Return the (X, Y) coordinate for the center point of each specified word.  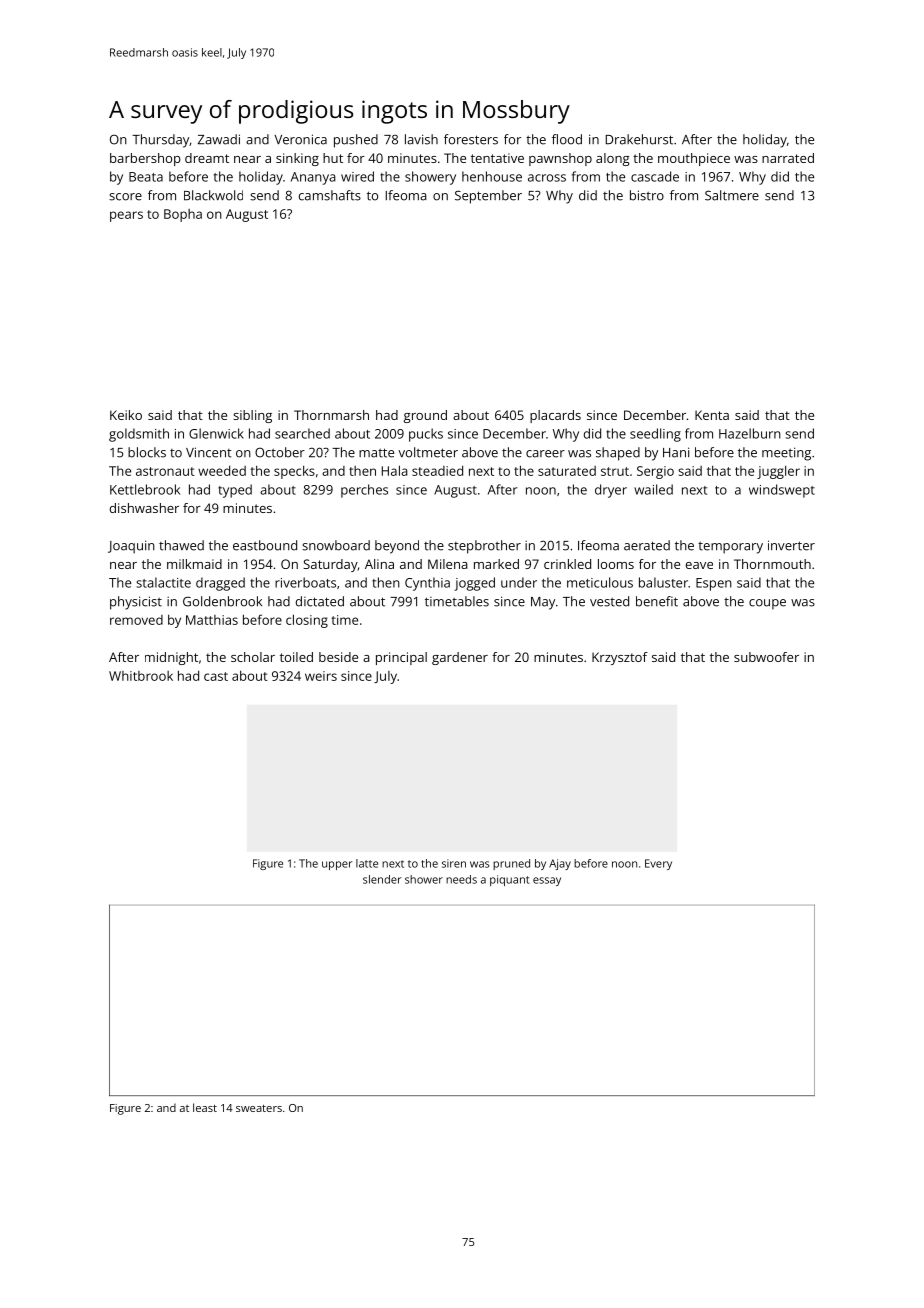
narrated (788, 158)
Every (658, 864)
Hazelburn (750, 433)
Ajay (560, 864)
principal (401, 658)
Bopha (183, 215)
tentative (497, 158)
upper (337, 865)
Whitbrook (141, 676)
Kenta (712, 415)
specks (294, 472)
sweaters (259, 1108)
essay (547, 881)
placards (555, 416)
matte (376, 453)
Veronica (300, 139)
